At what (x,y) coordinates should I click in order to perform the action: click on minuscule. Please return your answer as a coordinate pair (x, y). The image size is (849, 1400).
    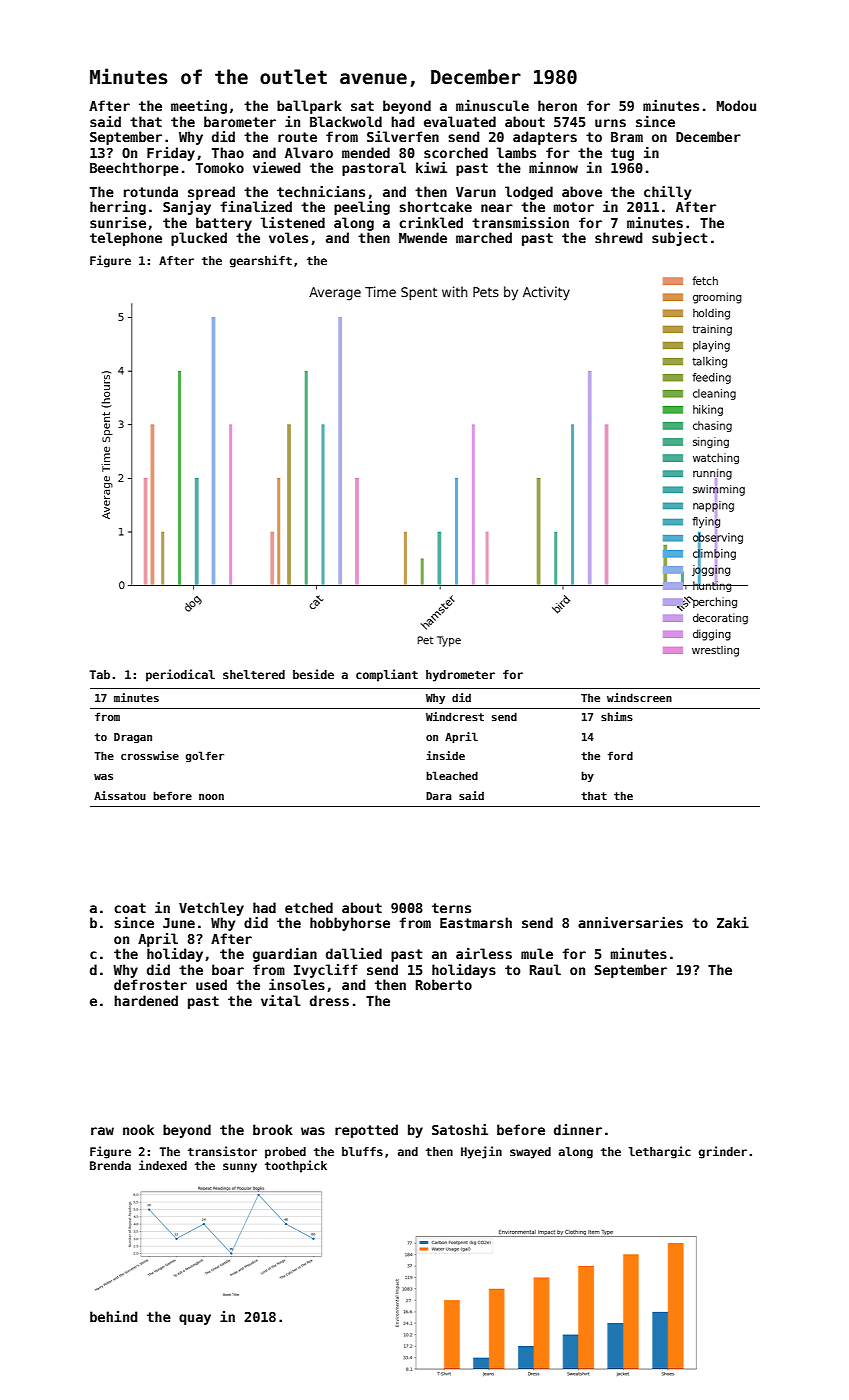
    Looking at the image, I should click on (492, 105).
